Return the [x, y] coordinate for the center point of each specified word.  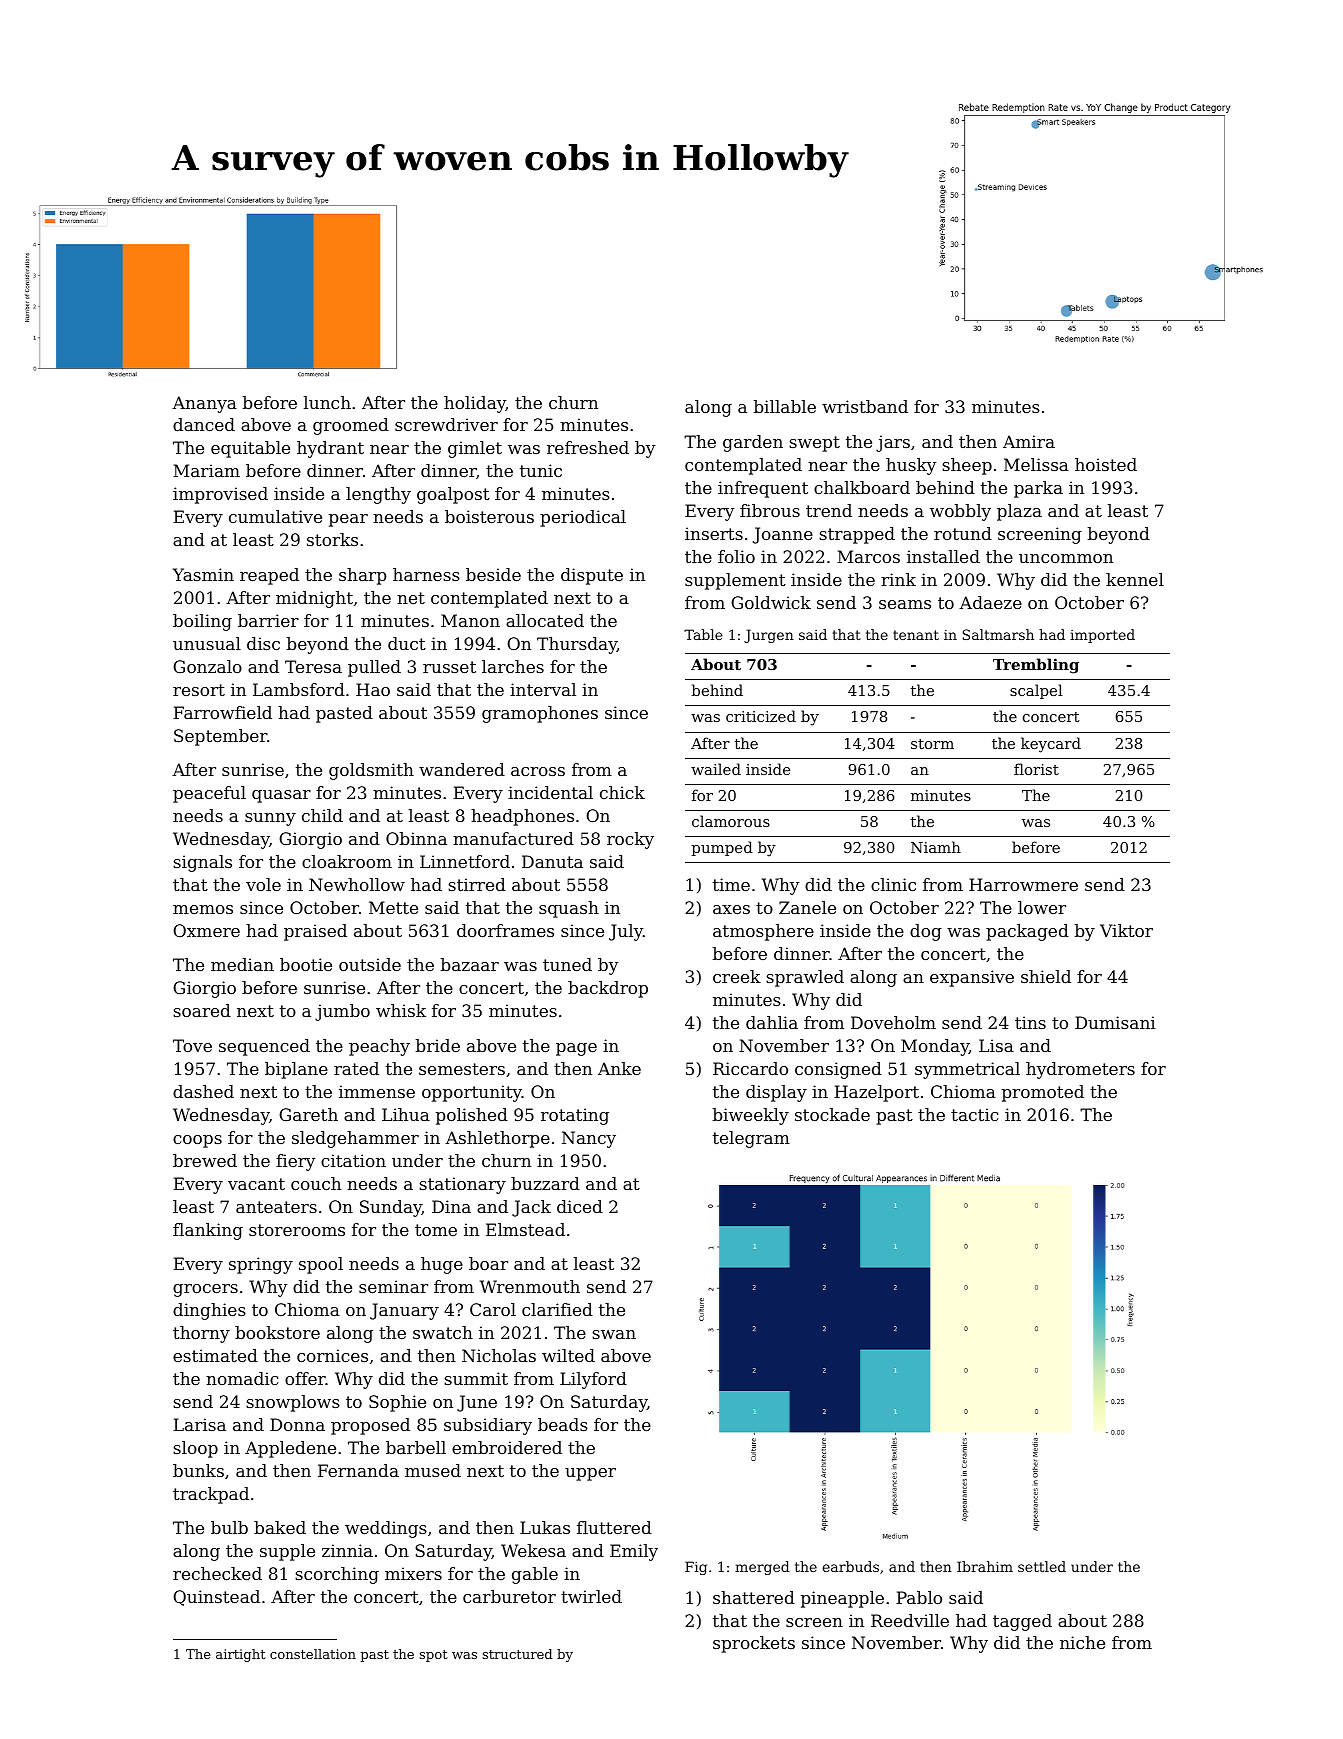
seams [905, 604]
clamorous [731, 821]
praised [315, 932]
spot [433, 1656]
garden [753, 443]
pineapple [842, 1599]
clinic [893, 884]
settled [1042, 1566]
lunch [327, 402]
